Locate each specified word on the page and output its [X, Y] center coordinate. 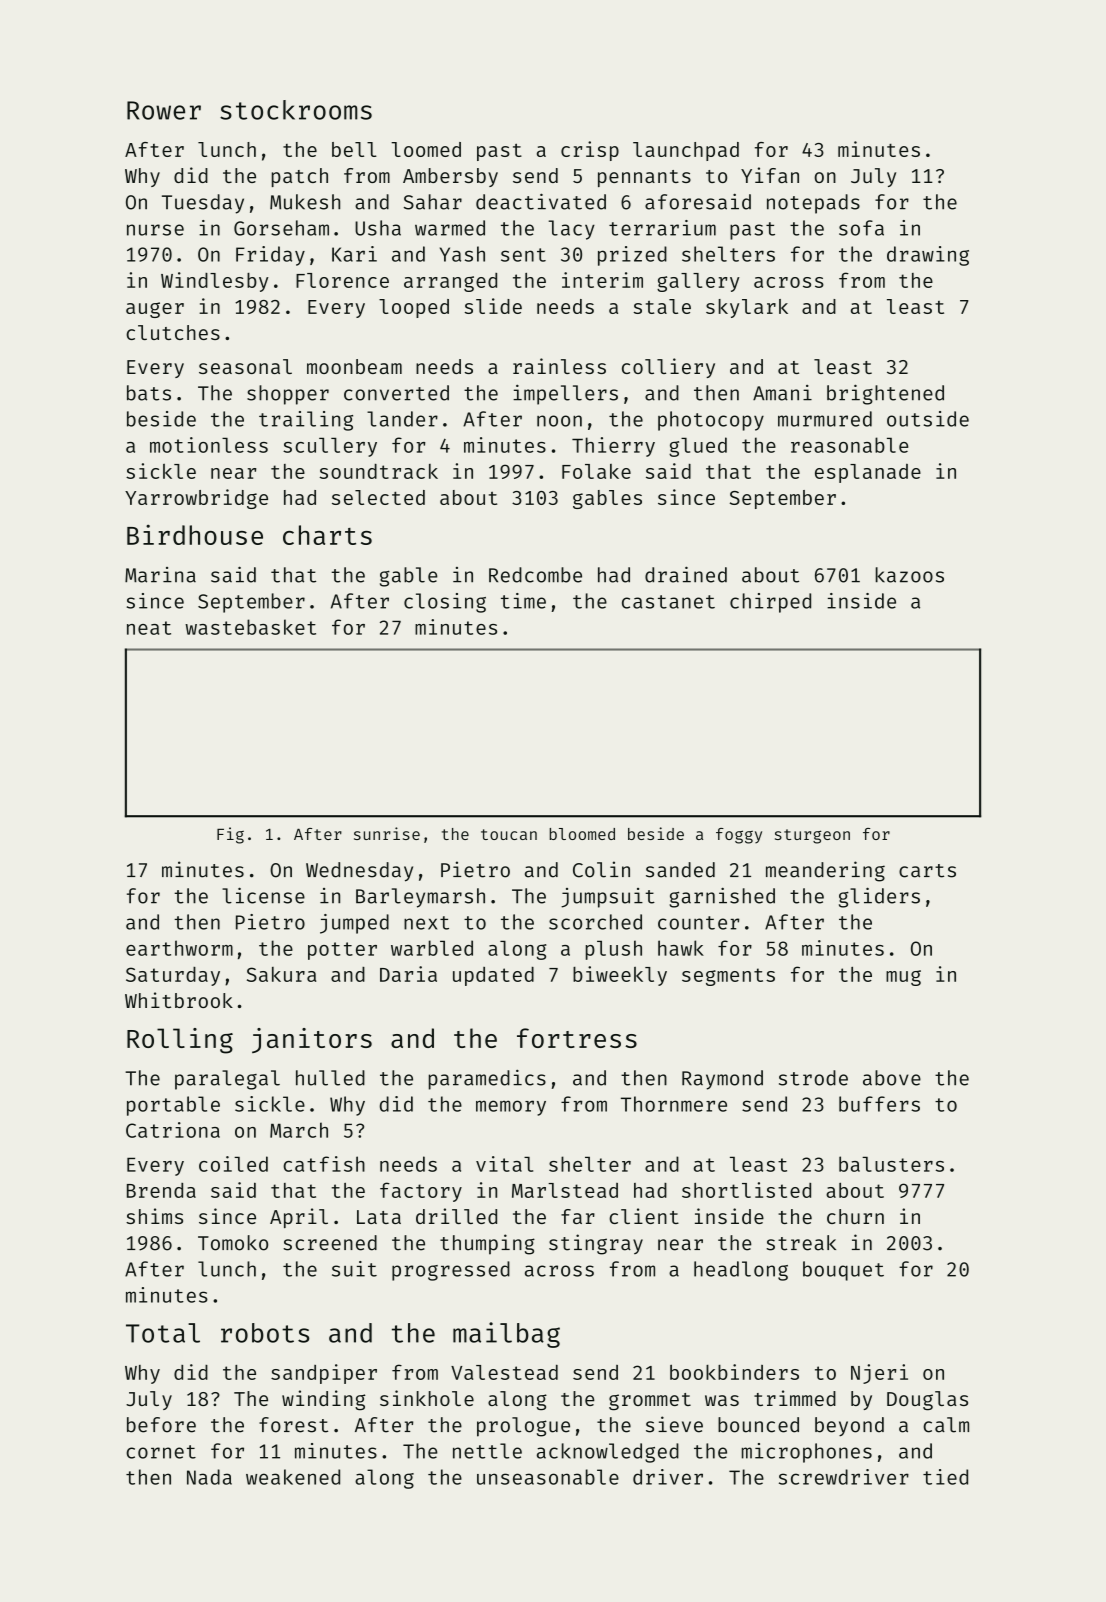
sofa [861, 228]
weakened [293, 1477]
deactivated [541, 201]
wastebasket [250, 627]
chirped [770, 603]
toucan [509, 834]
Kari [354, 254]
